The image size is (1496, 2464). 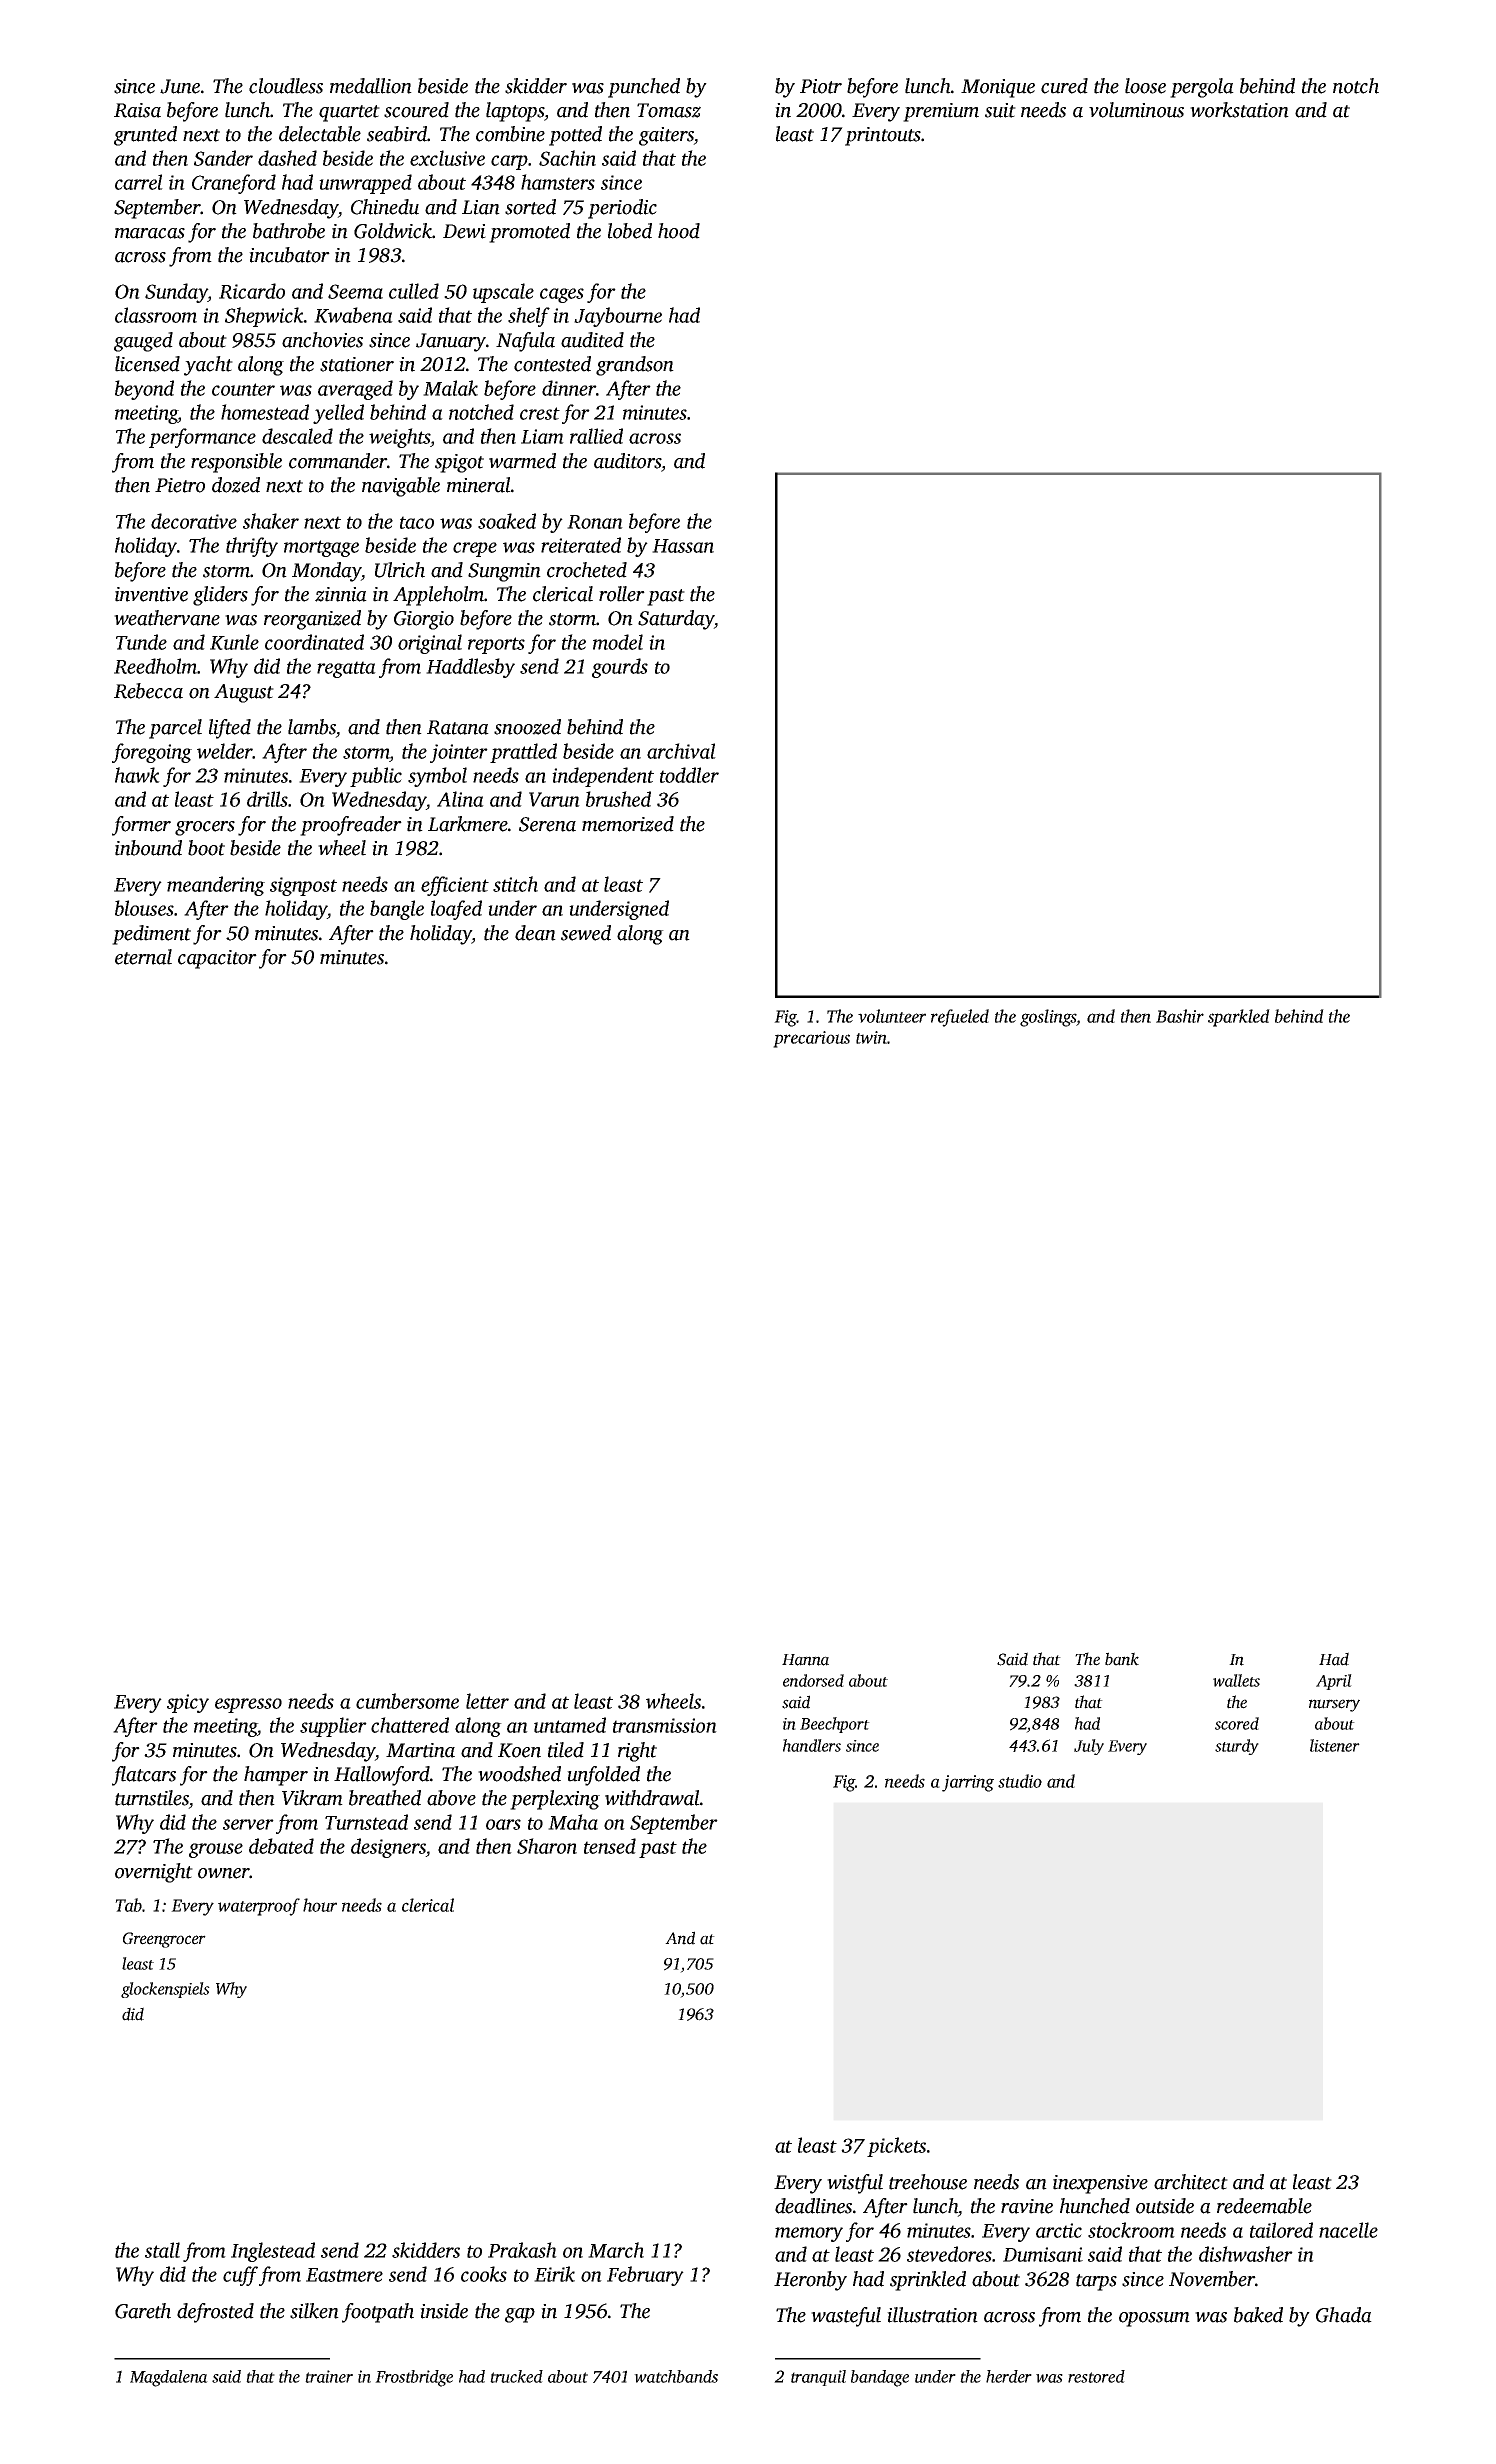 I want to click on flatcars, so click(x=144, y=1776).
